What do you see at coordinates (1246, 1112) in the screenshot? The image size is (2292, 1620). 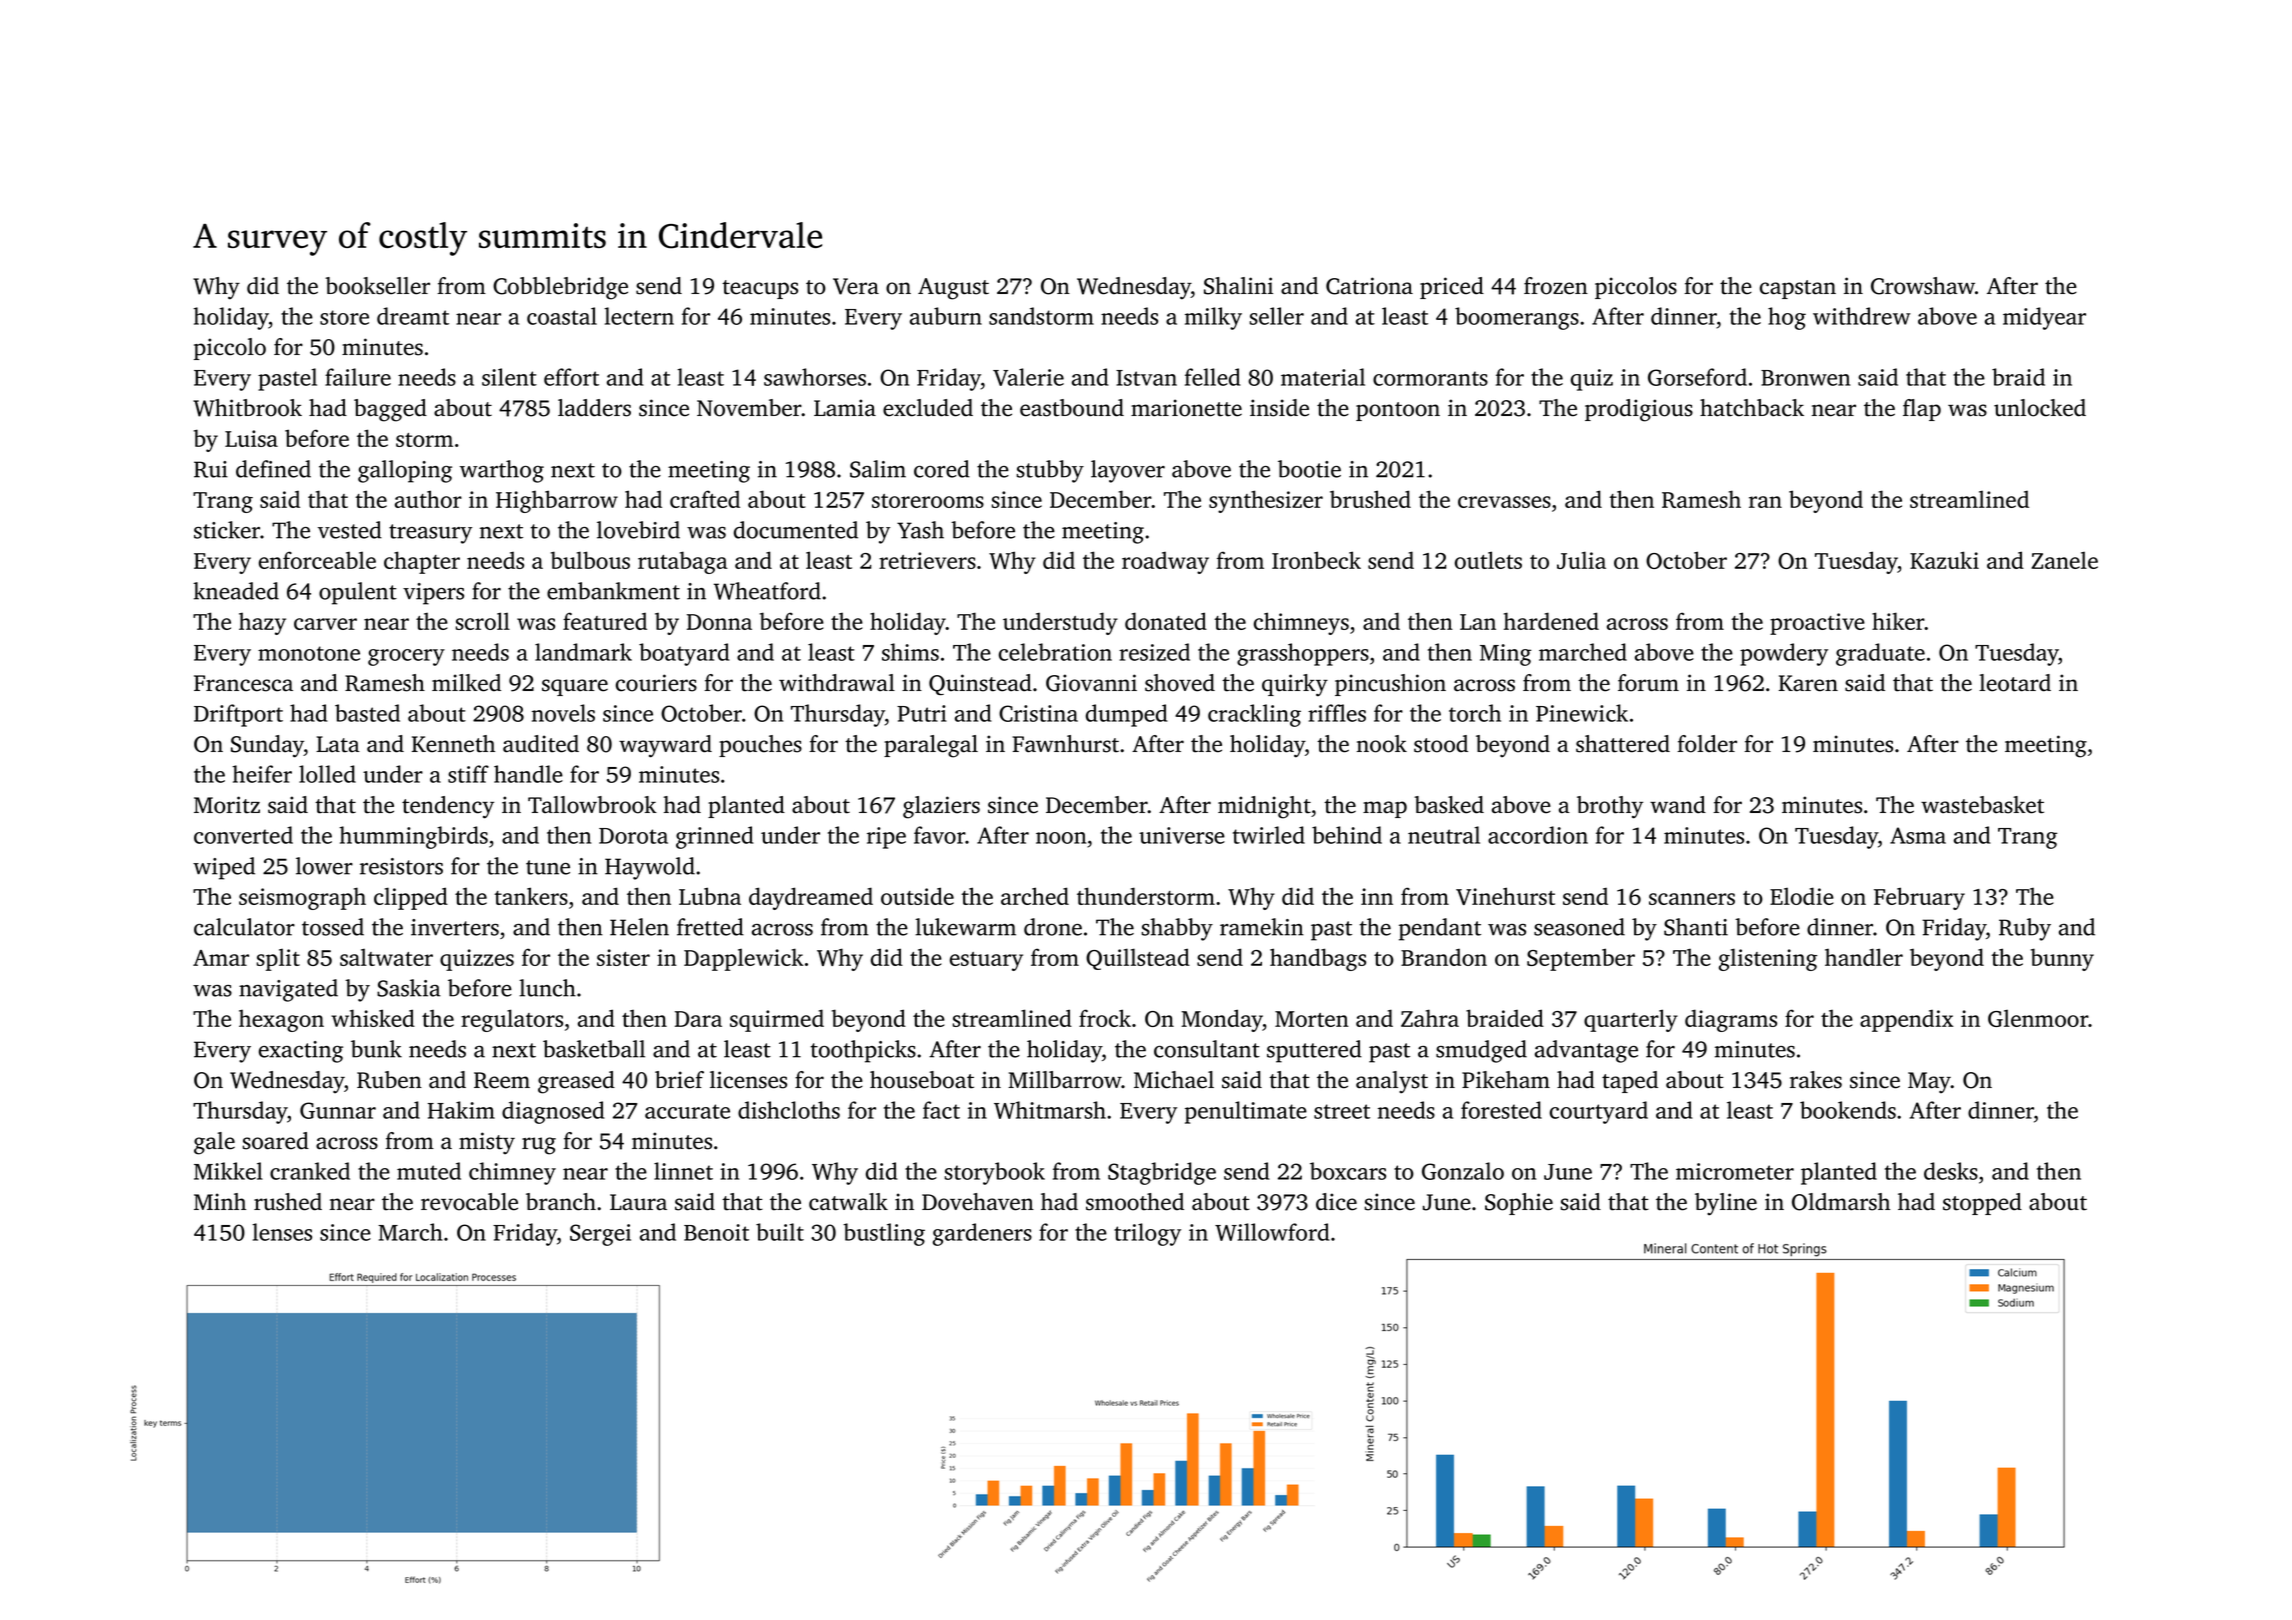 I see `penultimate` at bounding box center [1246, 1112].
